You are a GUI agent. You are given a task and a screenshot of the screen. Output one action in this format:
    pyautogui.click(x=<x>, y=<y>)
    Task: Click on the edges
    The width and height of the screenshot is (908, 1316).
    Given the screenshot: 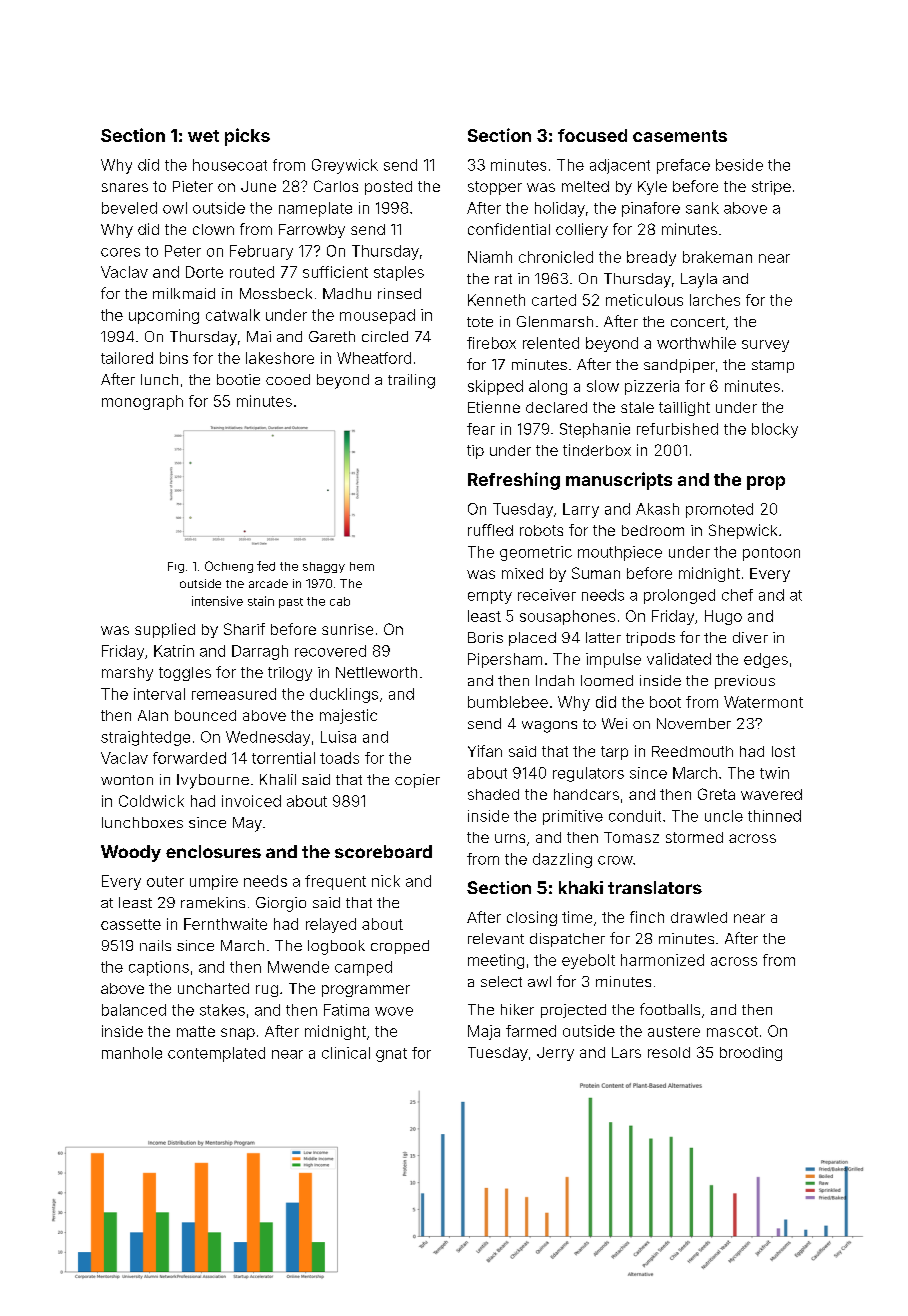 What is the action you would take?
    pyautogui.click(x=766, y=660)
